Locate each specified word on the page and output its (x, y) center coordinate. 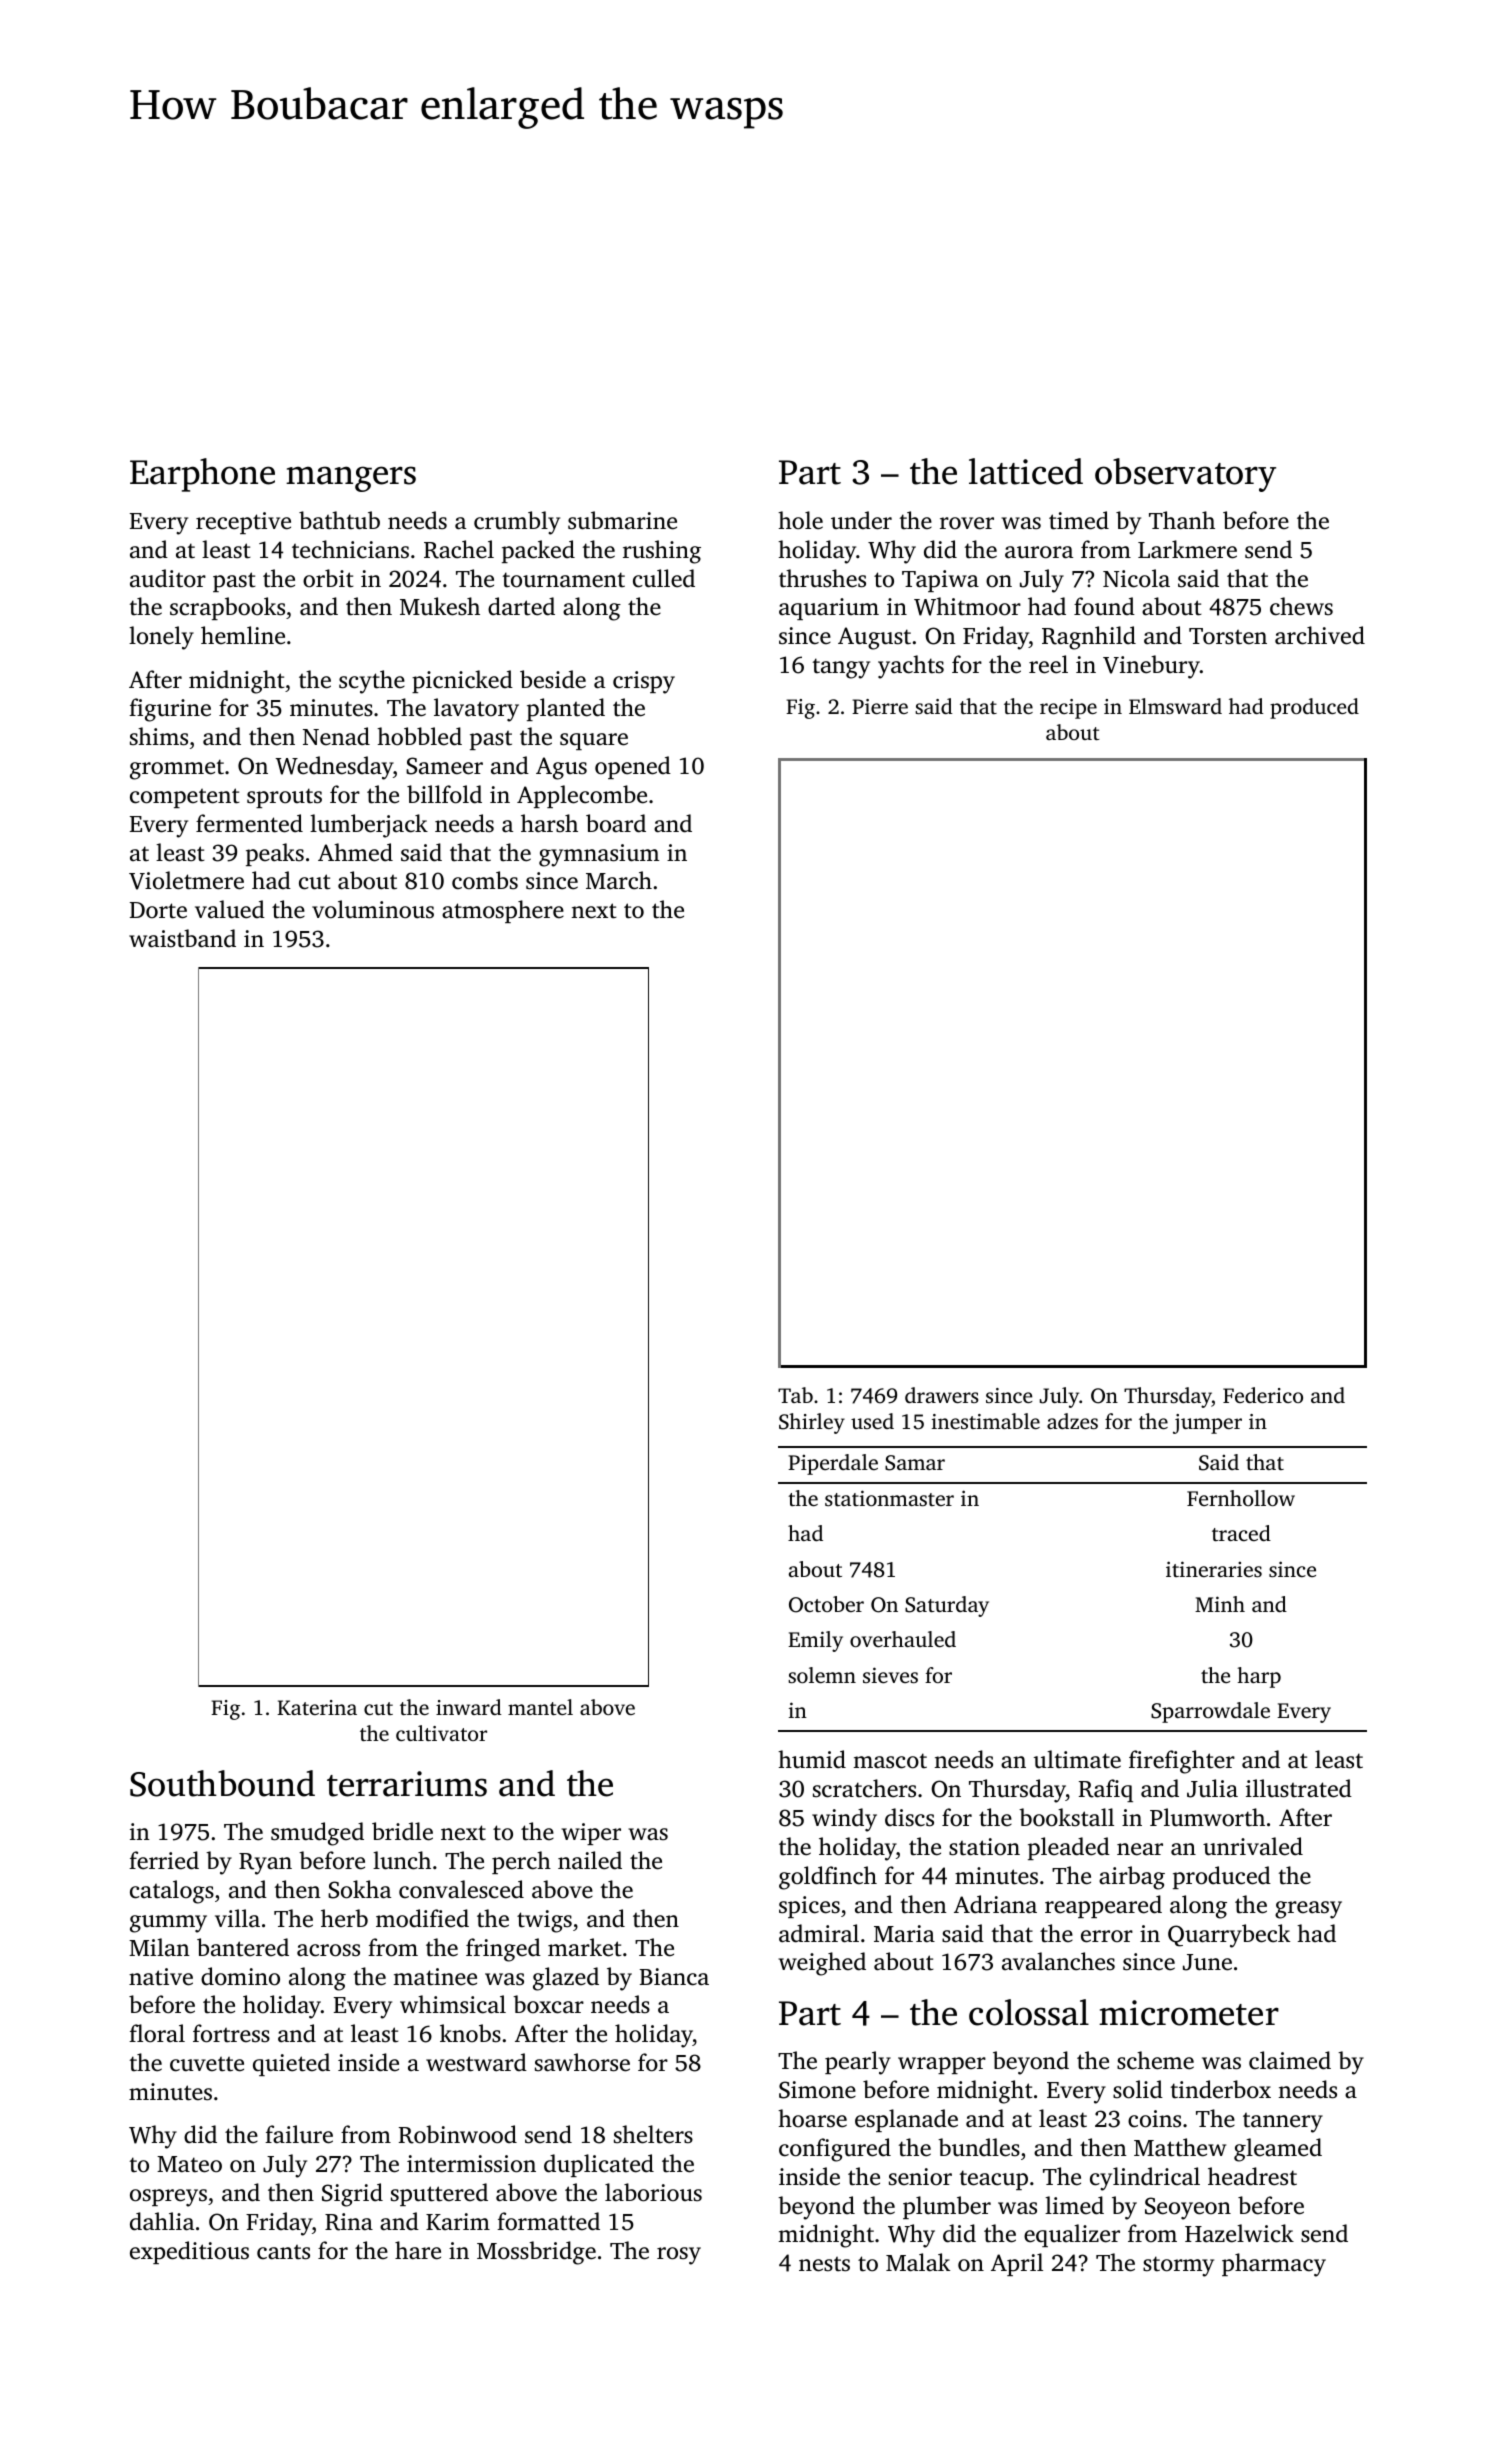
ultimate (1077, 1759)
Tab (795, 1395)
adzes (1072, 1421)
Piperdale (833, 1464)
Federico (1263, 1395)
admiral (819, 1933)
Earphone (202, 475)
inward (469, 1707)
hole (800, 520)
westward (476, 2062)
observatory (1185, 475)
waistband (182, 938)
